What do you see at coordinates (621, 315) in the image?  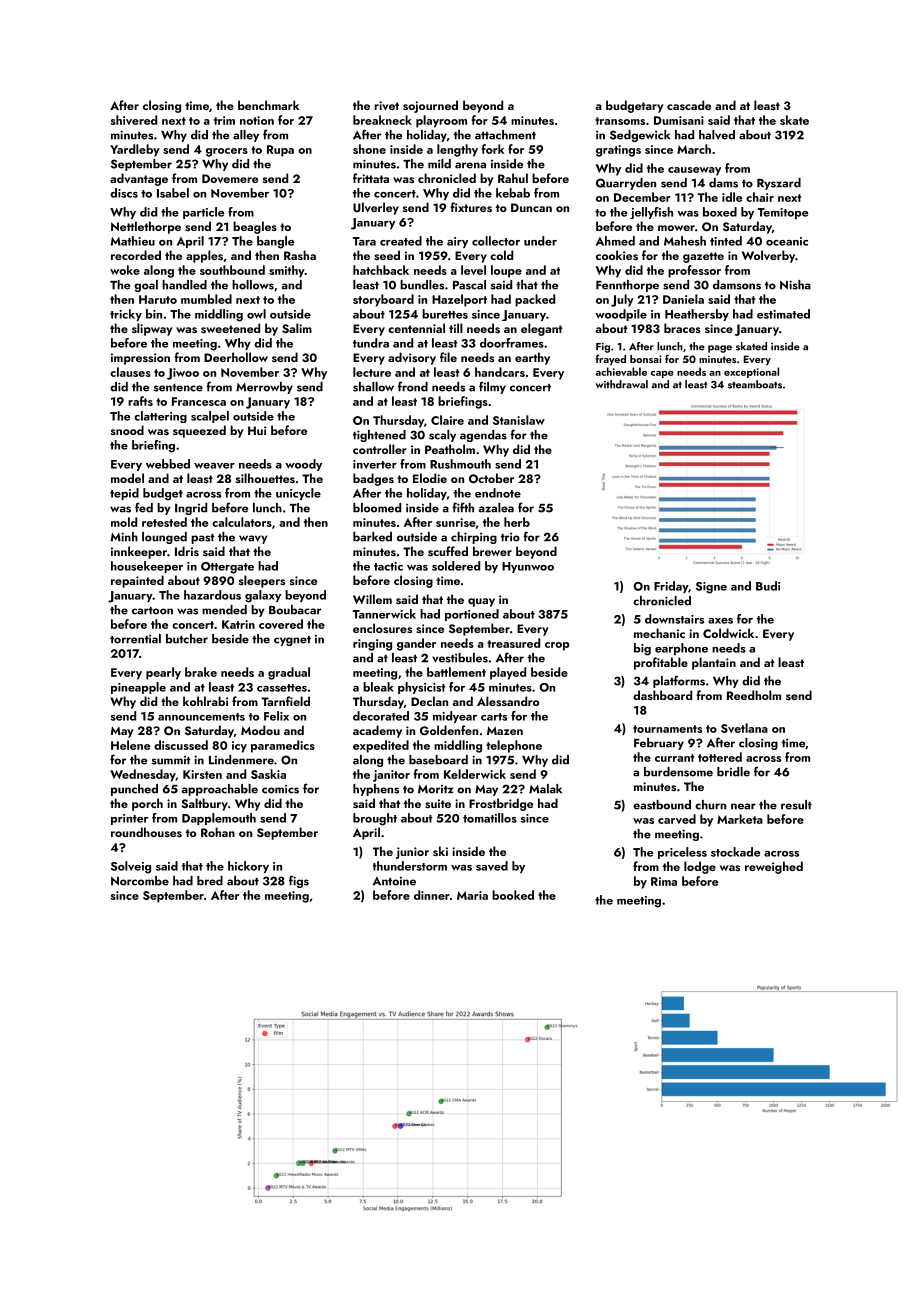 I see `woodpile` at bounding box center [621, 315].
